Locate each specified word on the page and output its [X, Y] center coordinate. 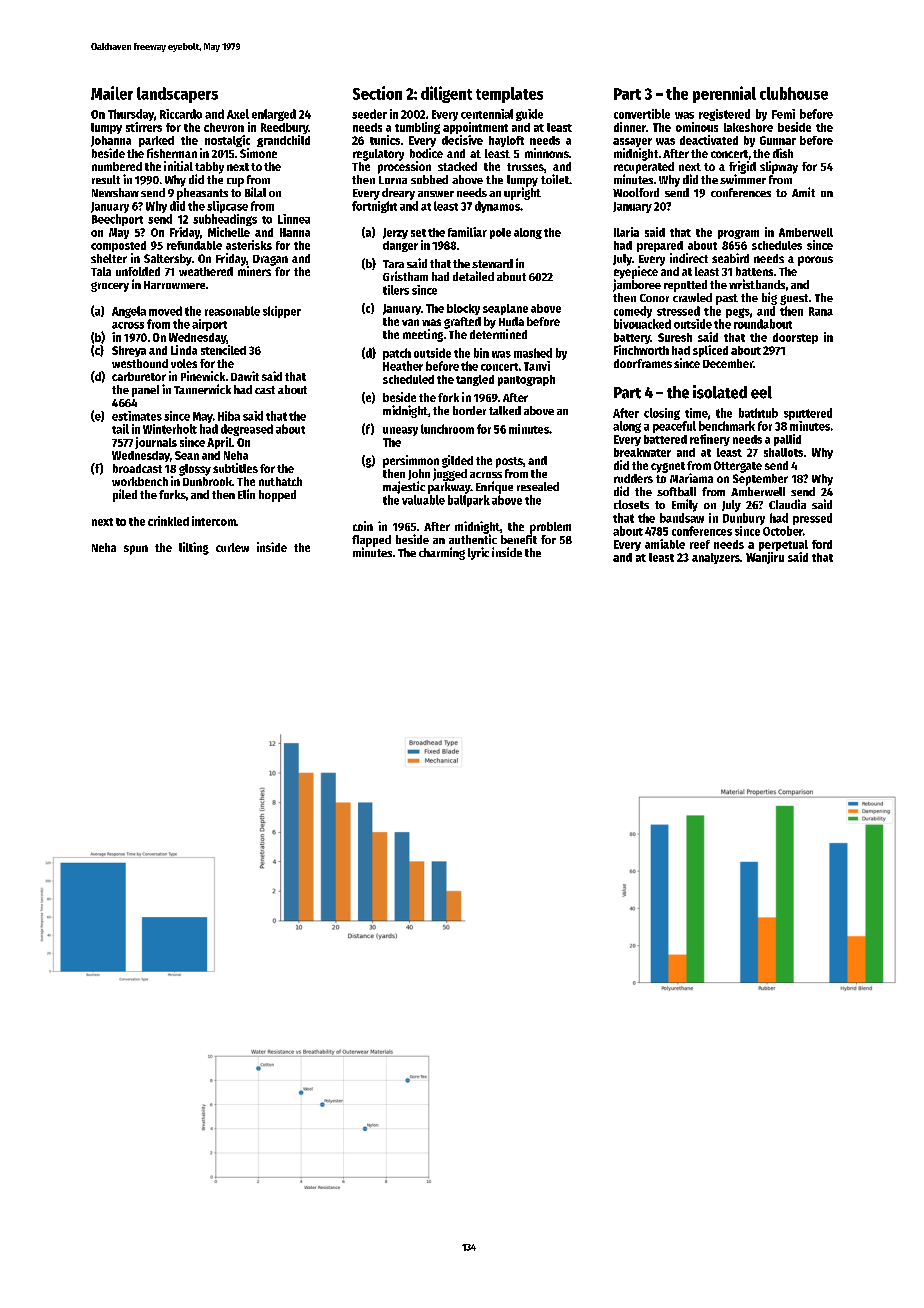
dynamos [497, 207]
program [738, 234]
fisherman [172, 153]
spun [136, 550]
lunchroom [447, 429]
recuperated [644, 168]
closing [662, 414]
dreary [398, 194]
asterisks [249, 245]
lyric [478, 553]
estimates [137, 416]
